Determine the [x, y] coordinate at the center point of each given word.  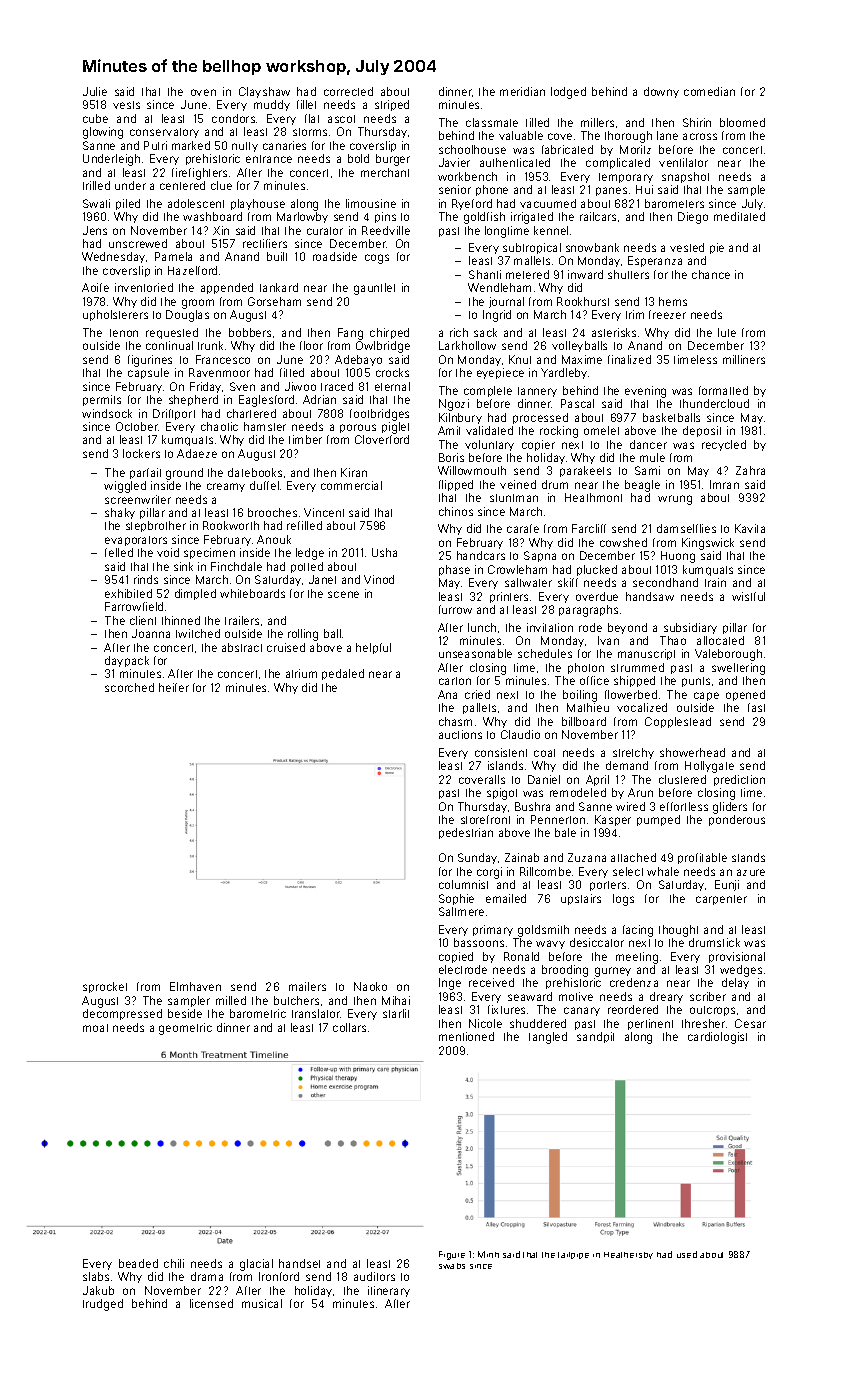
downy [661, 92]
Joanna [151, 633]
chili [174, 1263]
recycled [724, 445]
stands [748, 857]
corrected [348, 91]
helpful [373, 648]
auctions [460, 734]
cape [706, 696]
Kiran [354, 472]
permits [102, 400]
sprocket [105, 987]
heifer [174, 687]
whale [663, 871]
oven [203, 92]
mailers [307, 986]
